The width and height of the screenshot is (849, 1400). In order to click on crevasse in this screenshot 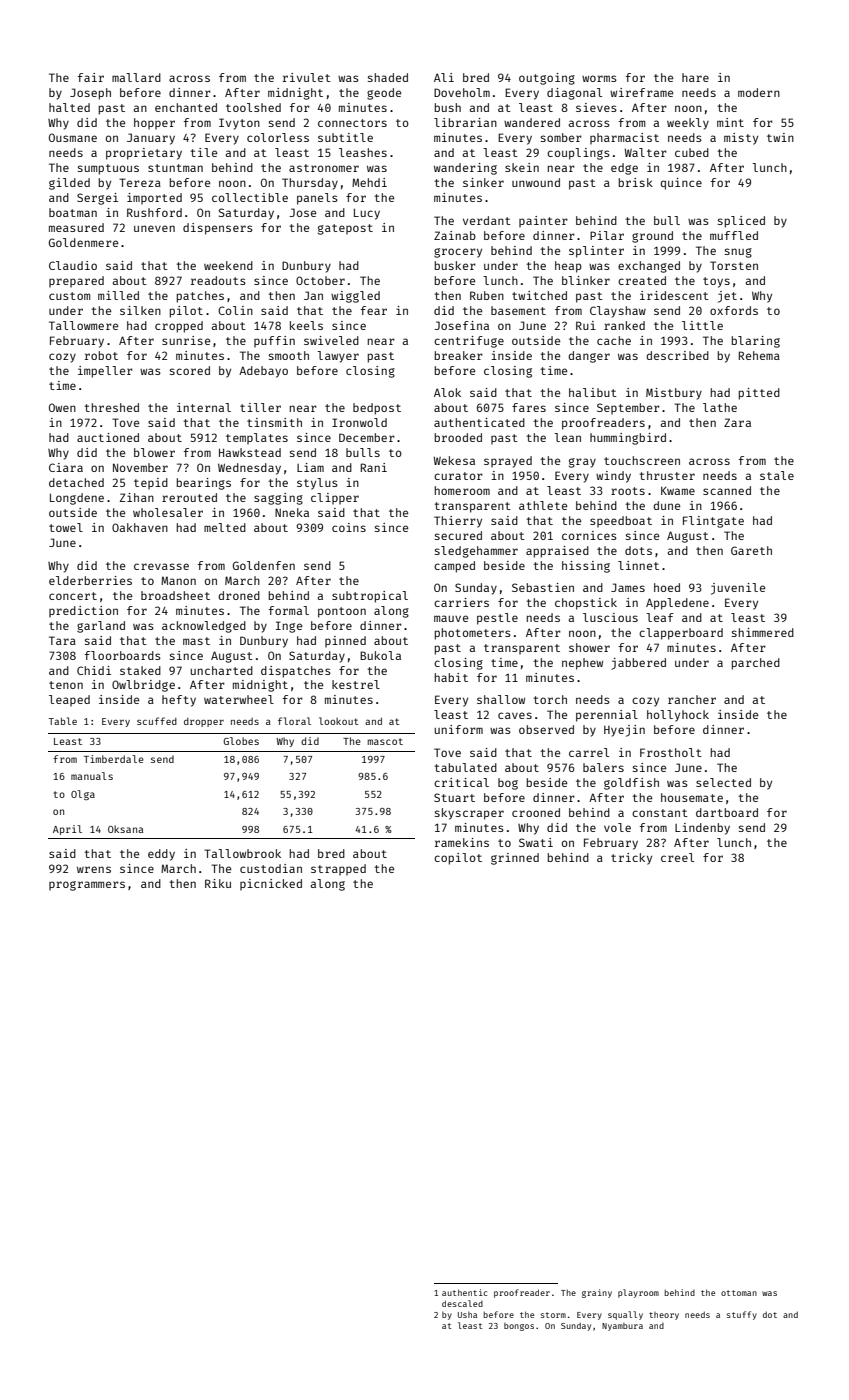, I will do `click(161, 566)`.
